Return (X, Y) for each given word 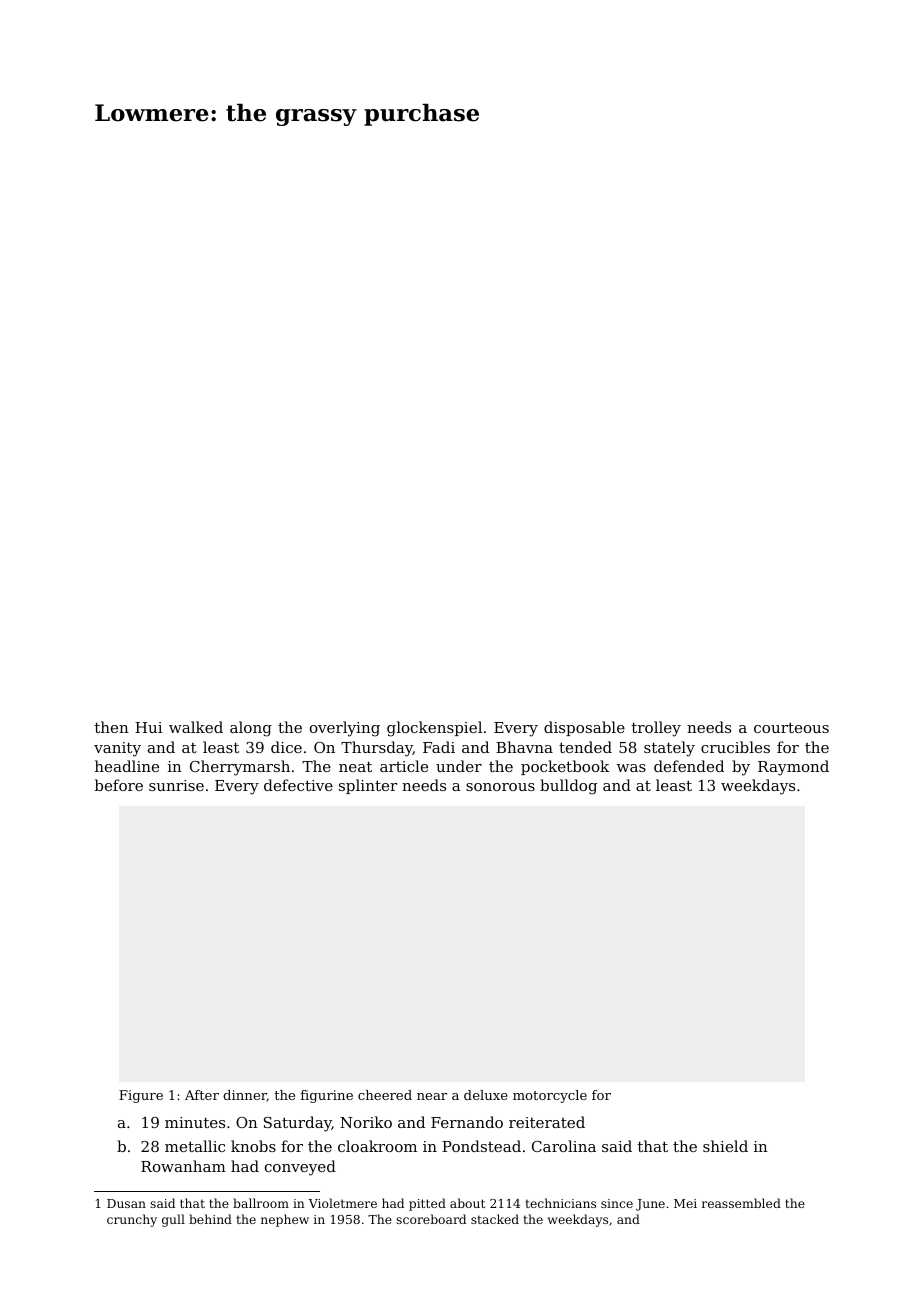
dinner (245, 1096)
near (432, 1096)
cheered (385, 1095)
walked (196, 727)
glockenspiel (434, 729)
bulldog (568, 787)
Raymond (793, 768)
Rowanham (183, 1166)
